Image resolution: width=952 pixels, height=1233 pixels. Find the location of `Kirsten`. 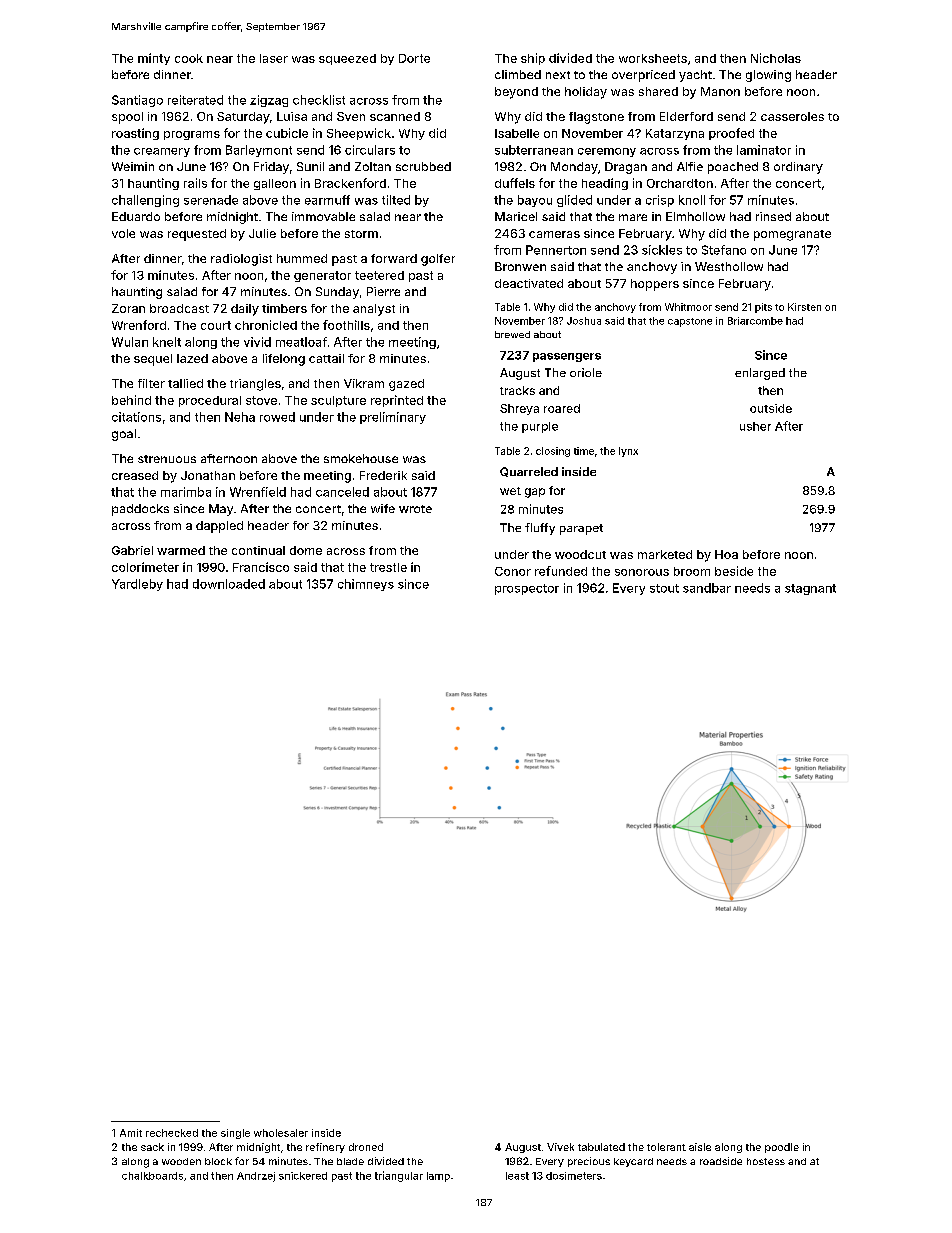

Kirsten is located at coordinates (804, 307).
